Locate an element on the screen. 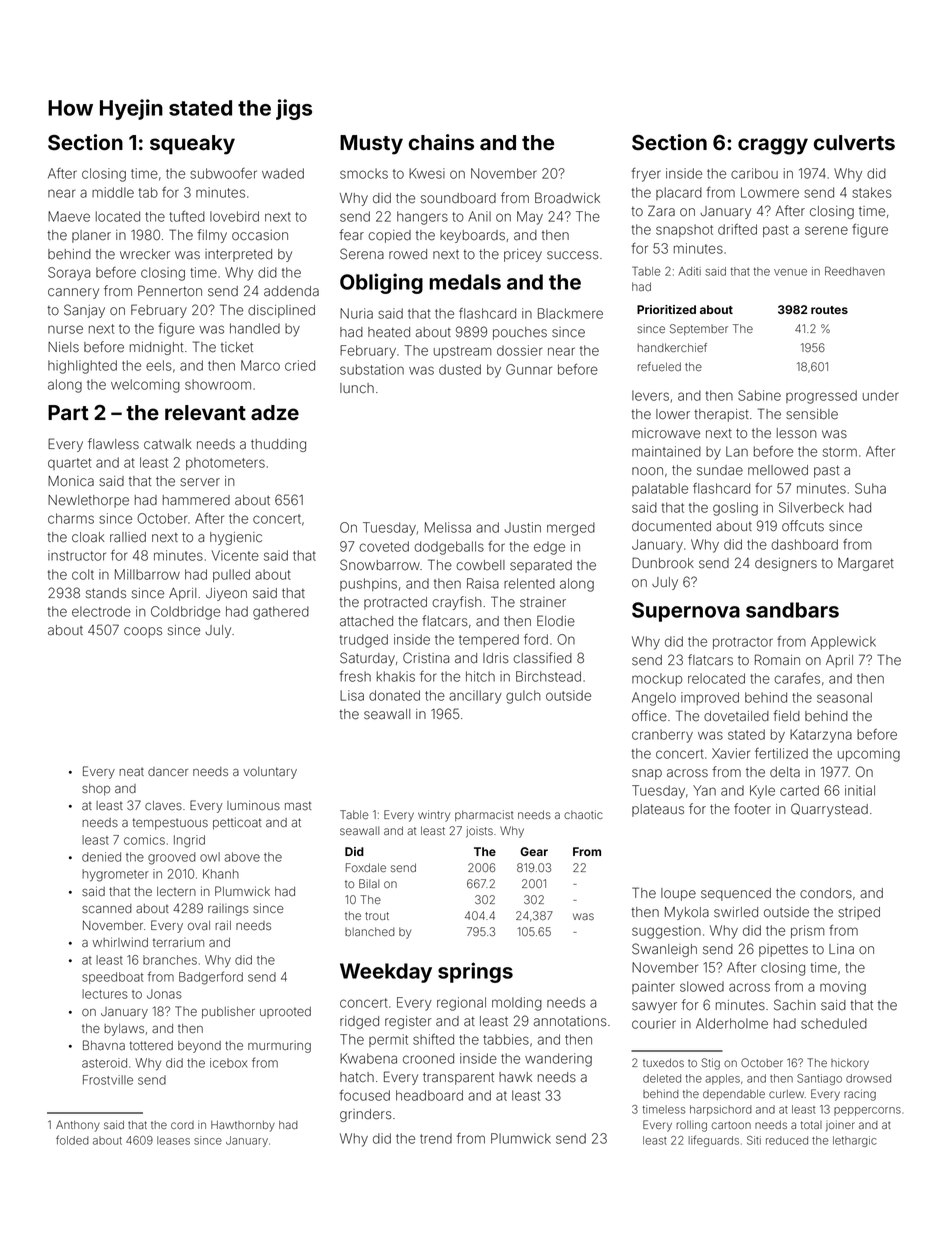  chains is located at coordinates (441, 142).
